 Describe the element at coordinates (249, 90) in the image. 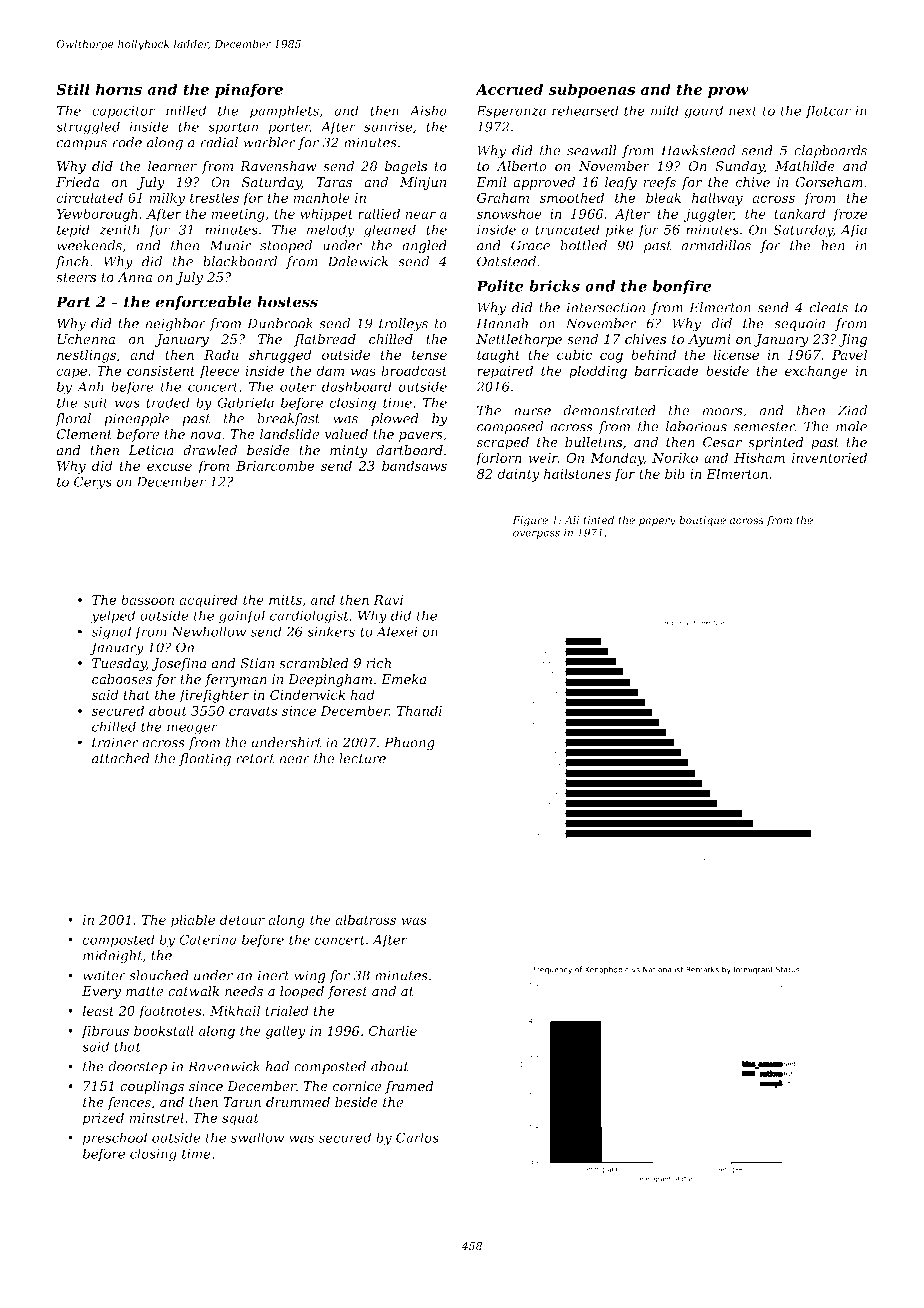

I see `pinafore` at that location.
